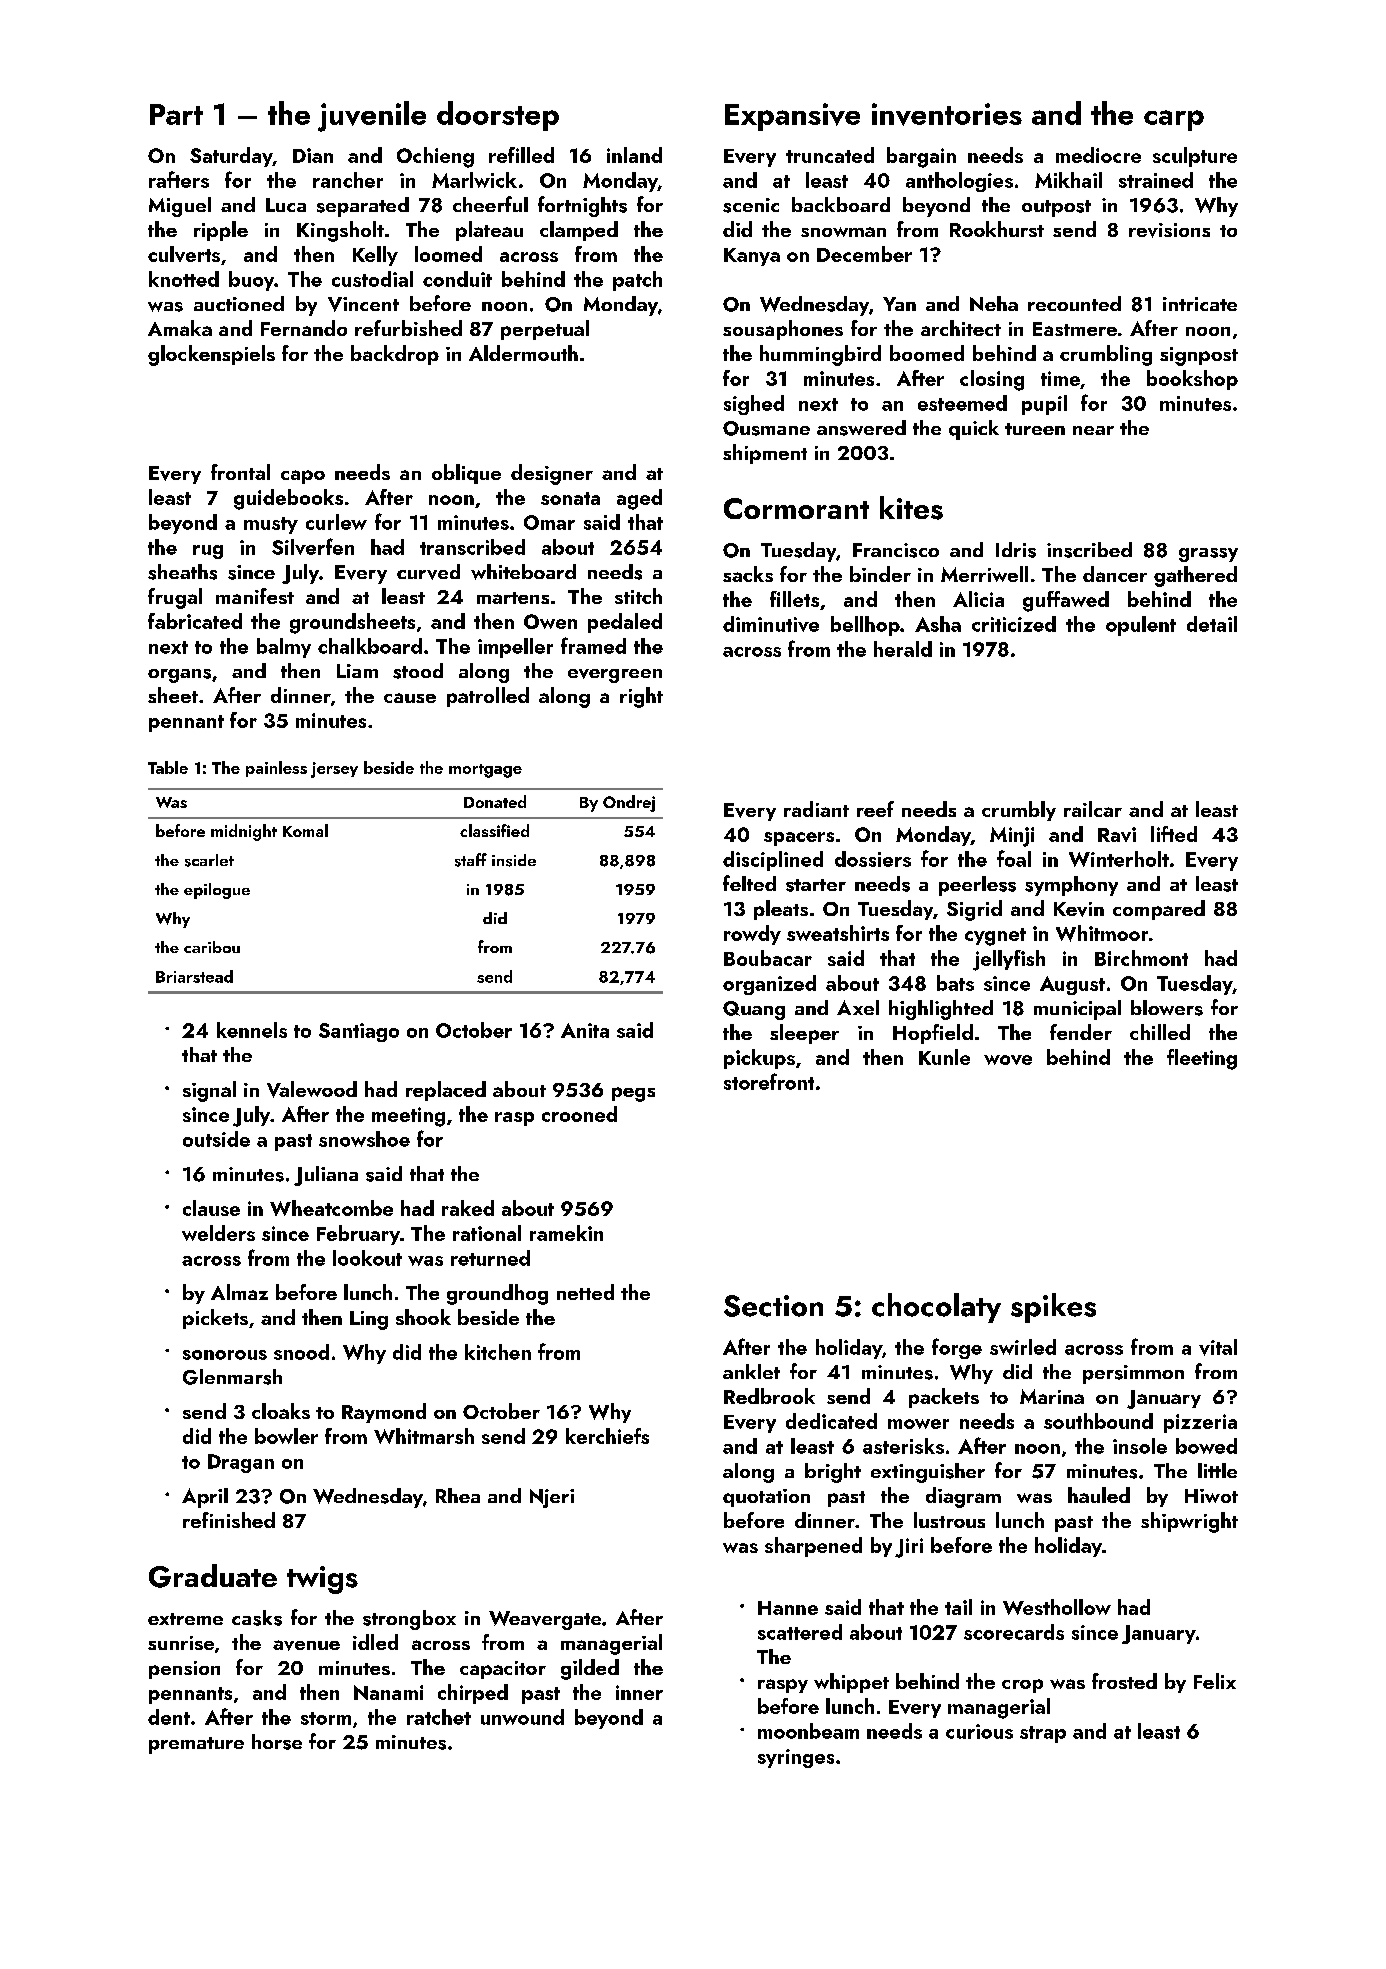 This screenshot has height=1969, width=1386. Describe the element at coordinates (552, 474) in the screenshot. I see `designer` at that location.
